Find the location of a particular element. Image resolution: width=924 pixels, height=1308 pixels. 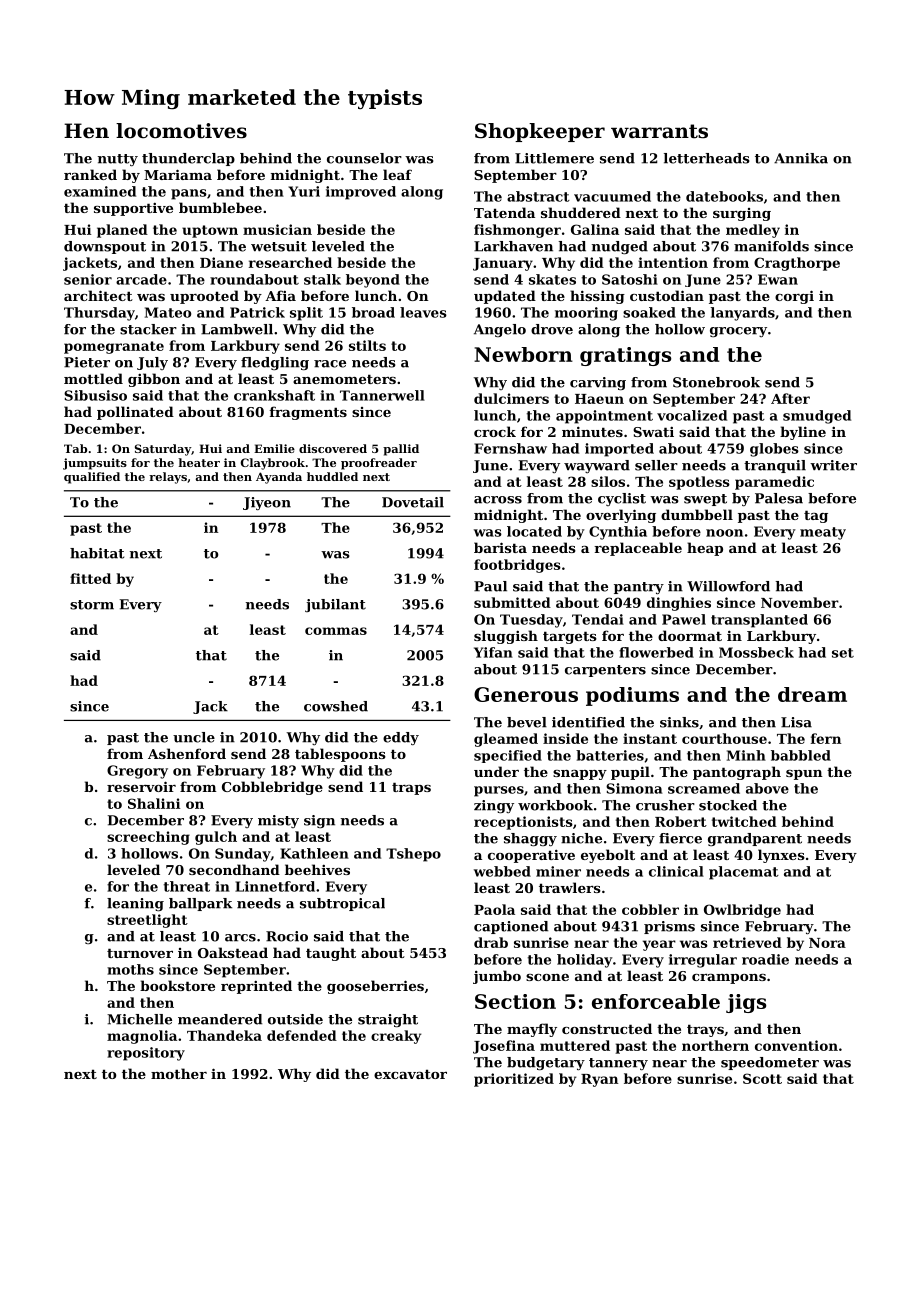

Cragthorpe is located at coordinates (797, 264).
